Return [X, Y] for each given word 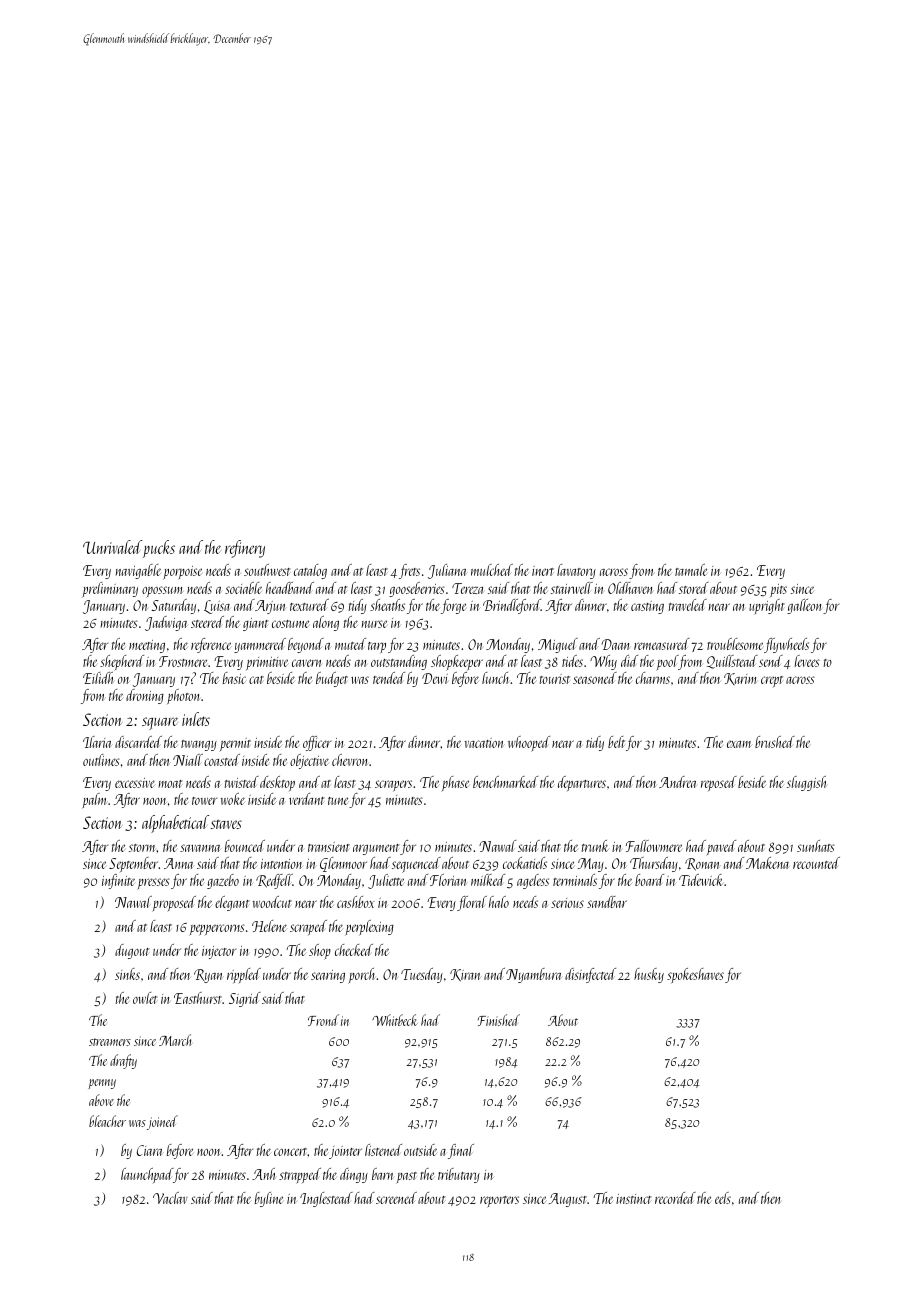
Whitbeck [395, 1020]
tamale [691, 570]
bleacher [107, 1121]
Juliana [447, 571]
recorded [675, 1198]
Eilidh [98, 678]
